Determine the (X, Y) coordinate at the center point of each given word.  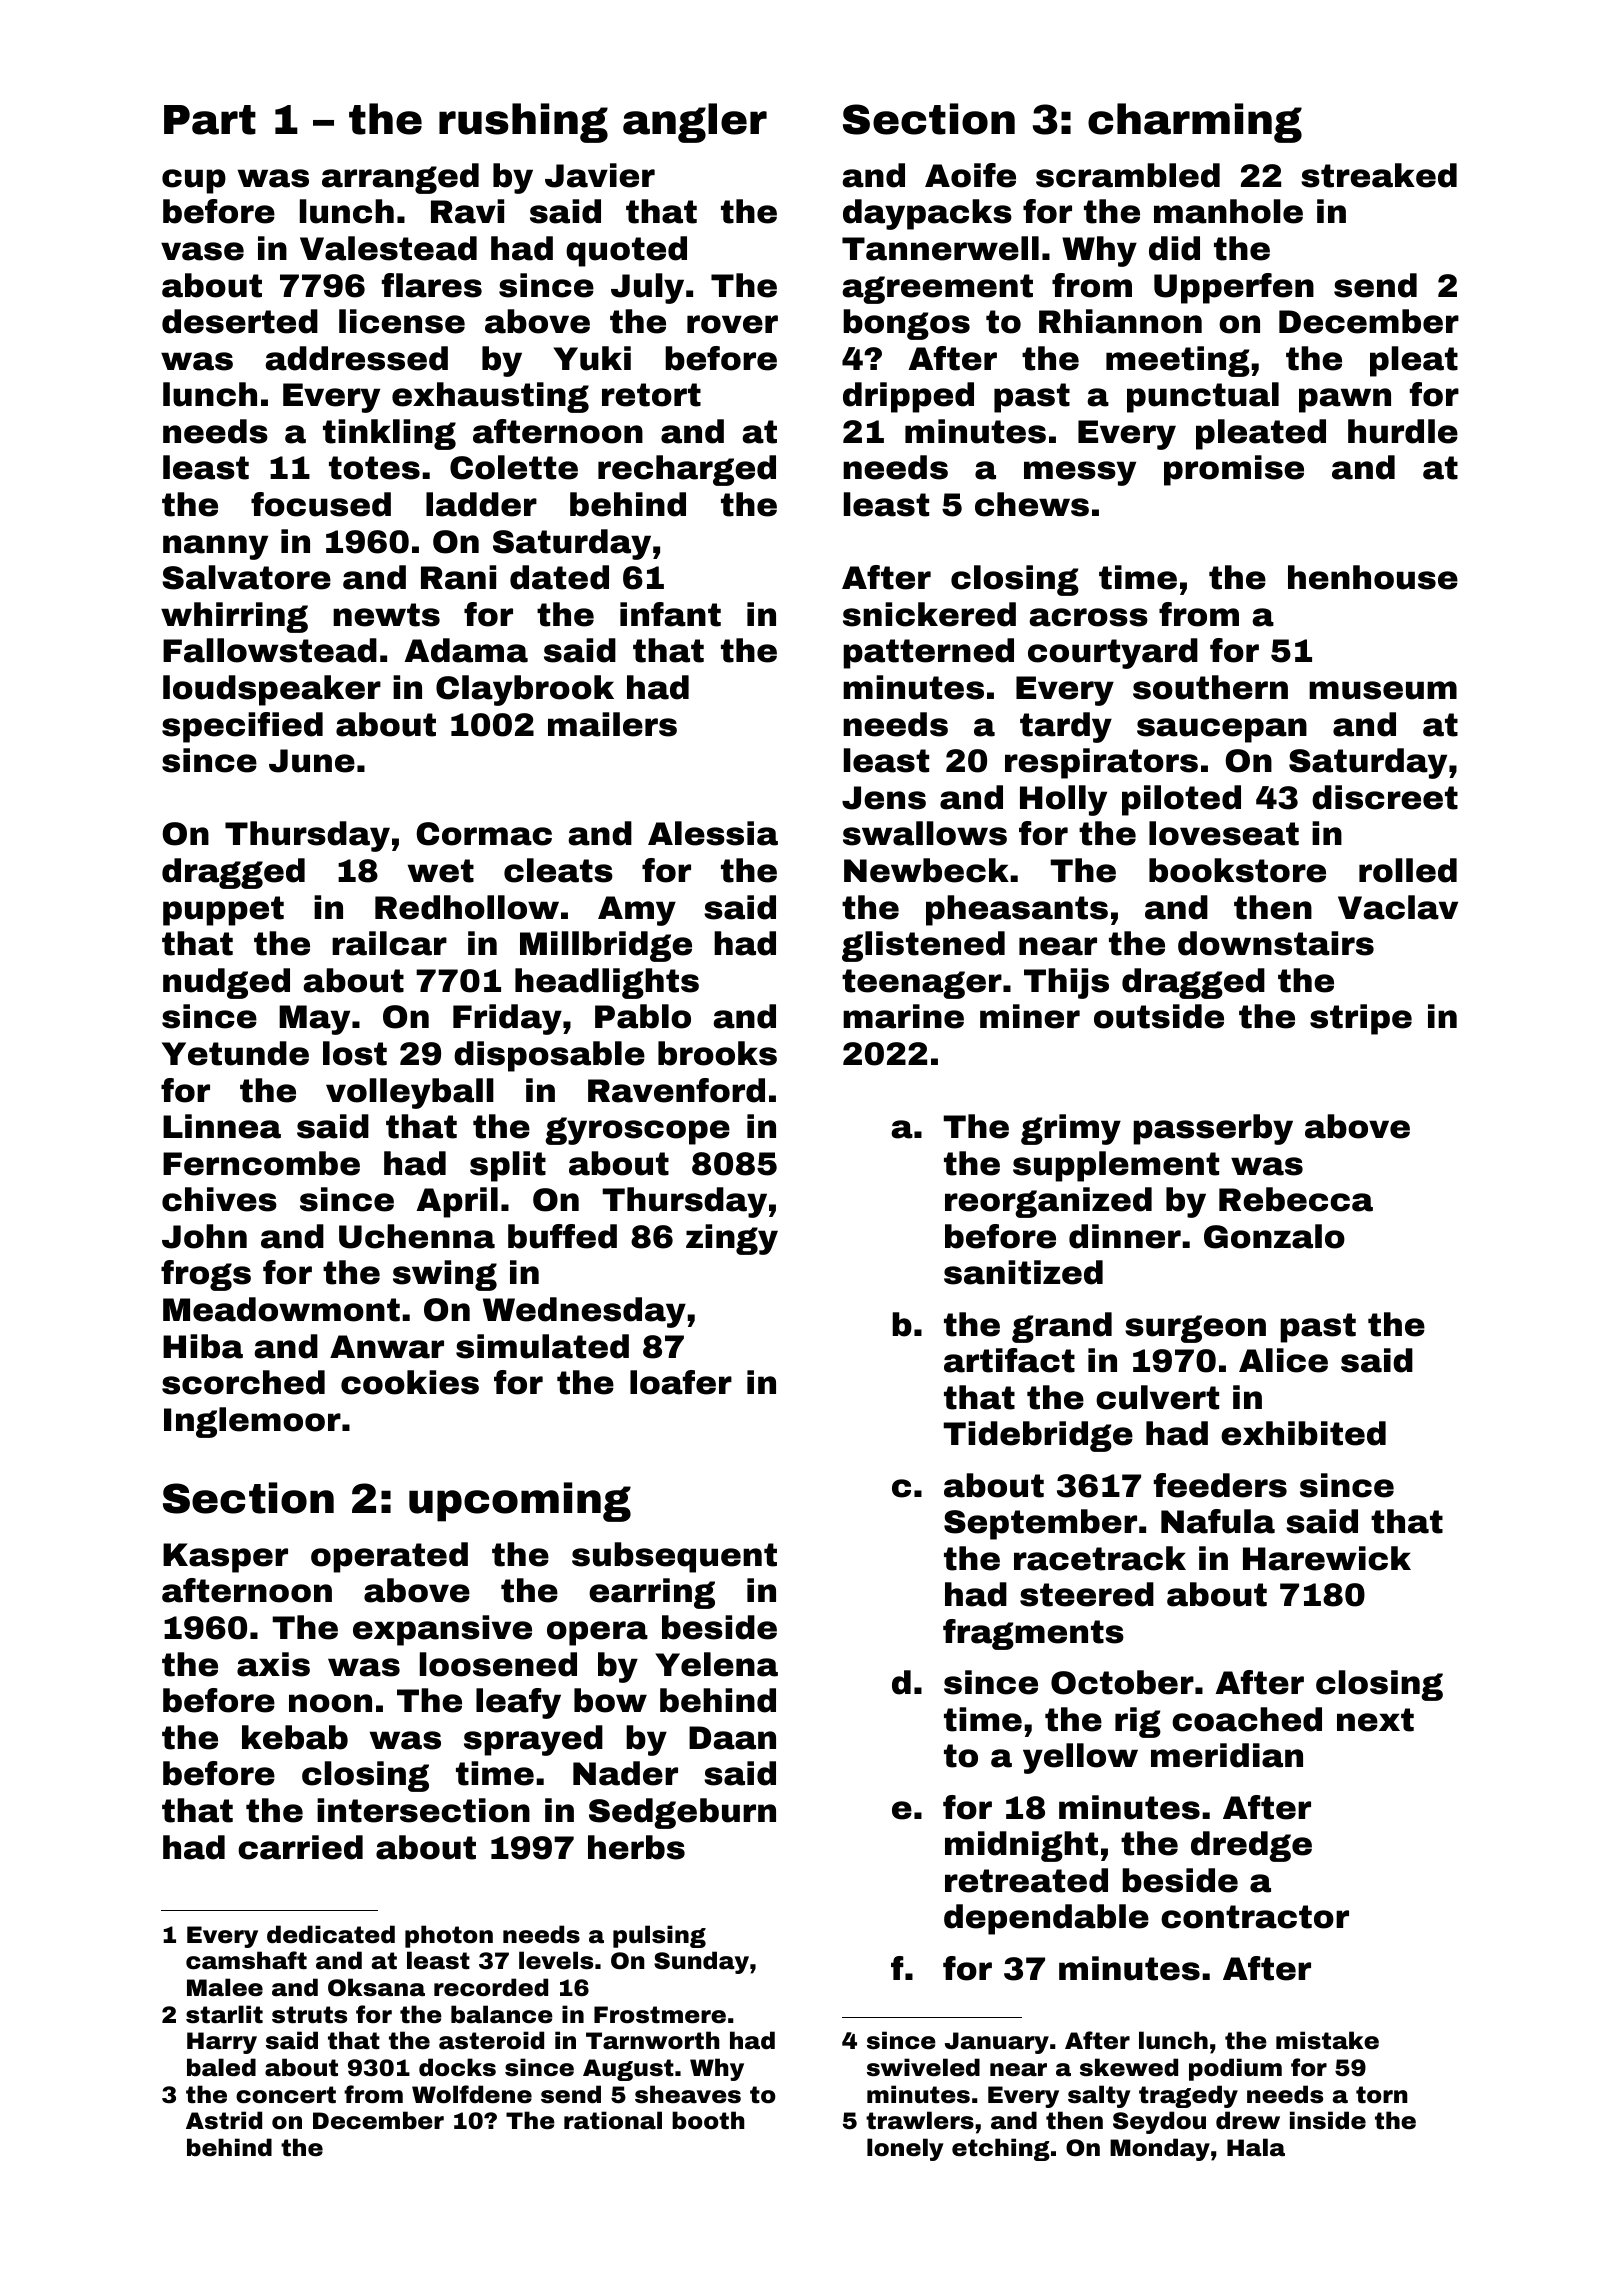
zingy (732, 1239)
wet (441, 871)
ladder (481, 504)
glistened (923, 946)
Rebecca (1296, 1199)
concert (286, 2095)
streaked (1379, 175)
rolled (1408, 870)
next (1375, 1720)
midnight (1021, 1846)
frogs (206, 1275)
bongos (906, 324)
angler (695, 123)
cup (194, 181)
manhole (1228, 211)
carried (300, 1847)
